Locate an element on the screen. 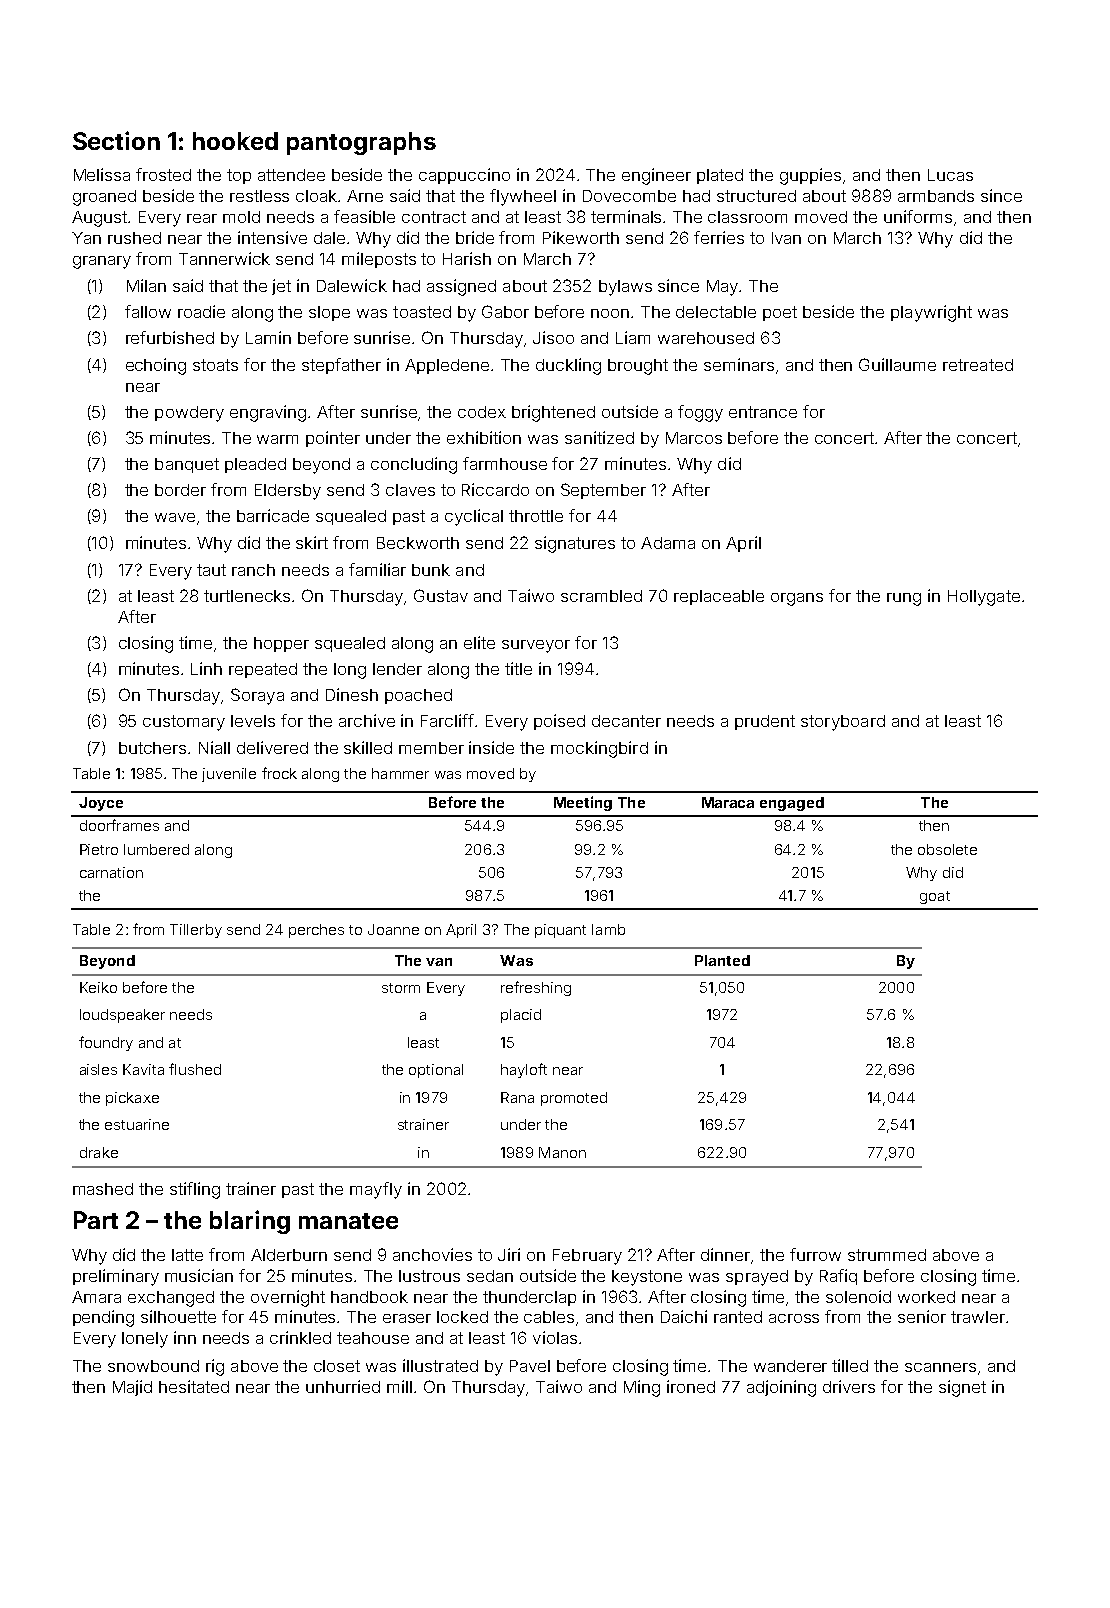 The height and width of the screenshot is (1608, 1110). hooked is located at coordinates (235, 141).
